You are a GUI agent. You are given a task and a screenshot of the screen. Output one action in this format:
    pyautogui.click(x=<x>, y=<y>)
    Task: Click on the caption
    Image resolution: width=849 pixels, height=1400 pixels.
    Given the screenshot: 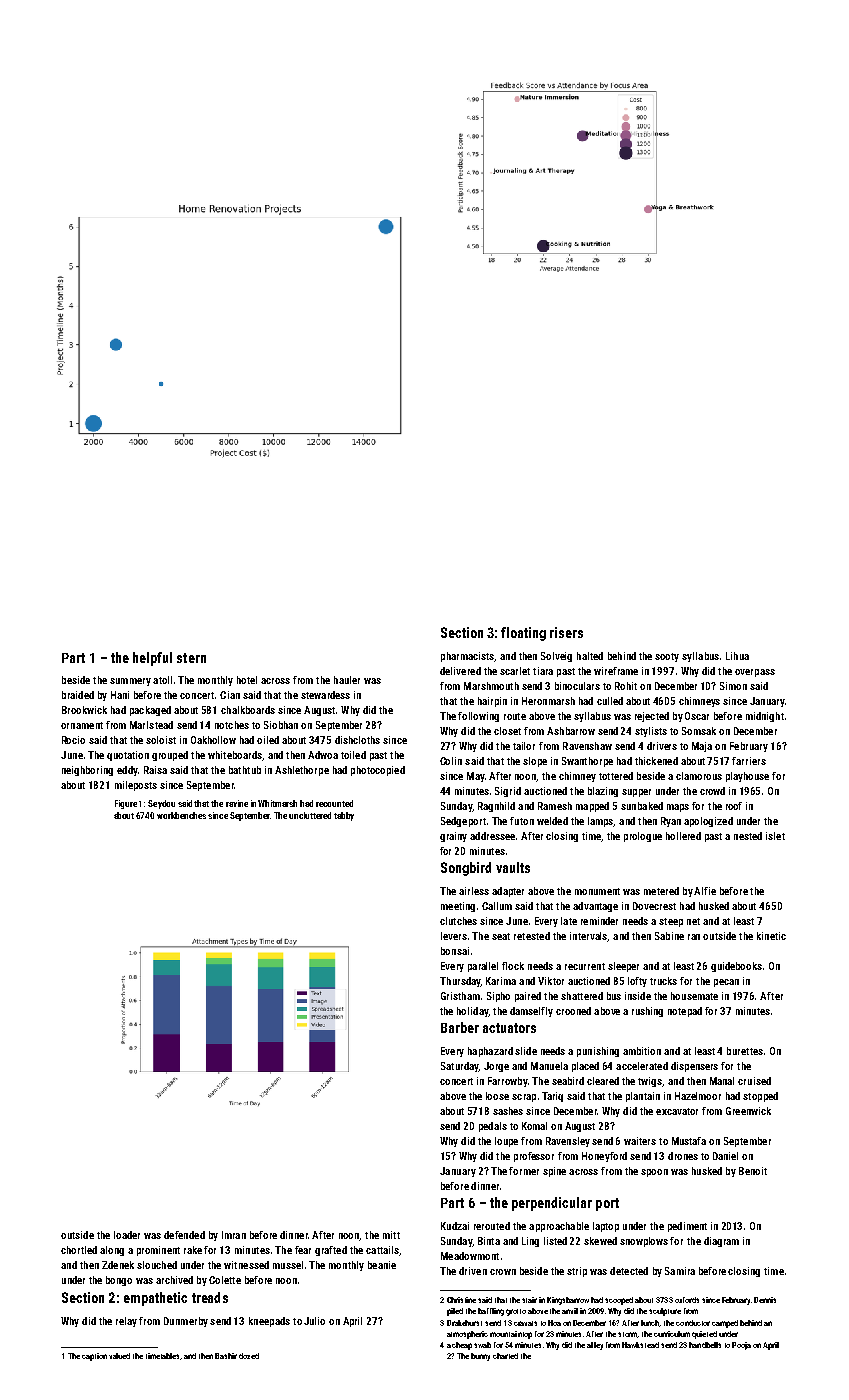 What is the action you would take?
    pyautogui.click(x=94, y=1357)
